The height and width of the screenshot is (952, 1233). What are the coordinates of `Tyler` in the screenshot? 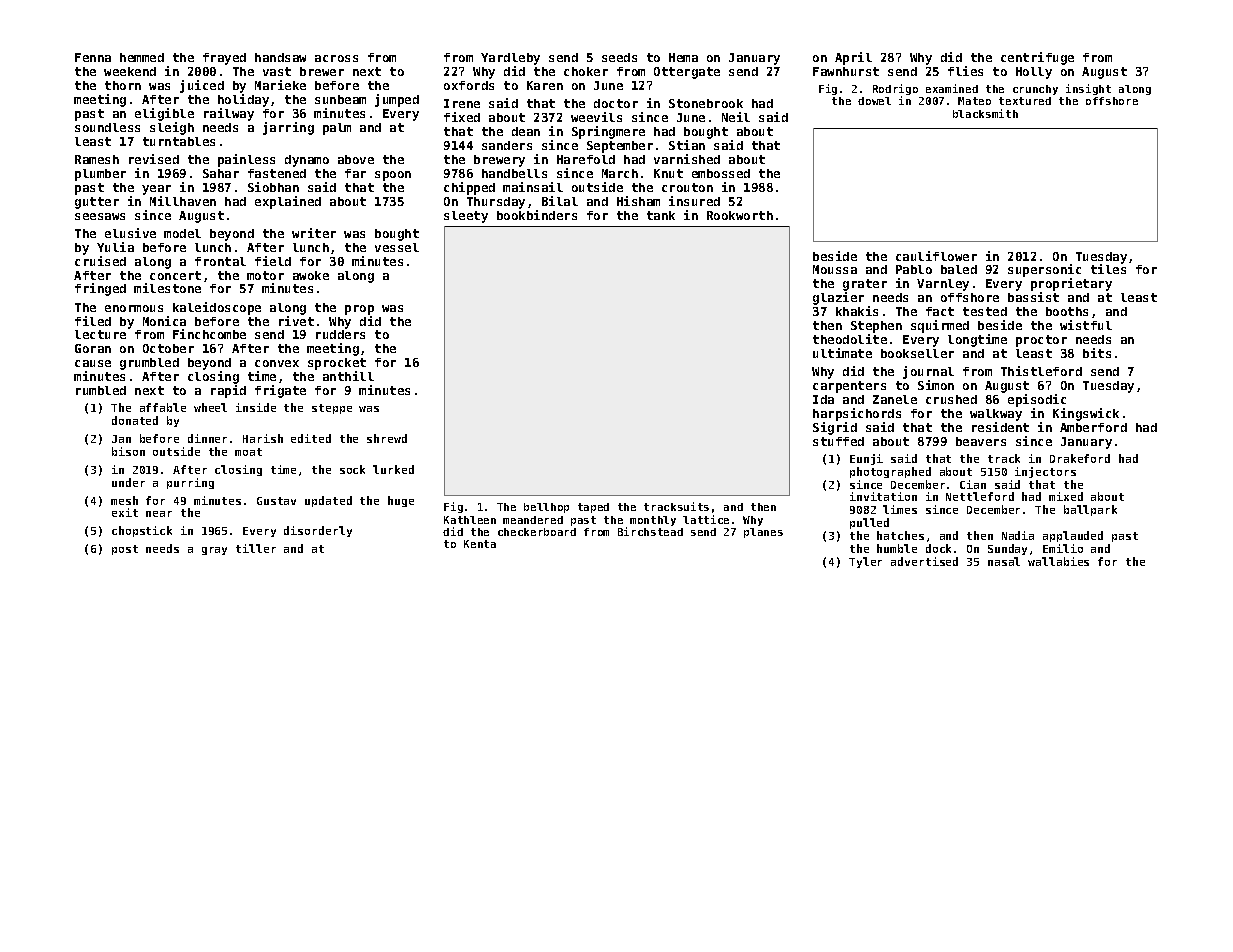 It's located at (865, 562).
